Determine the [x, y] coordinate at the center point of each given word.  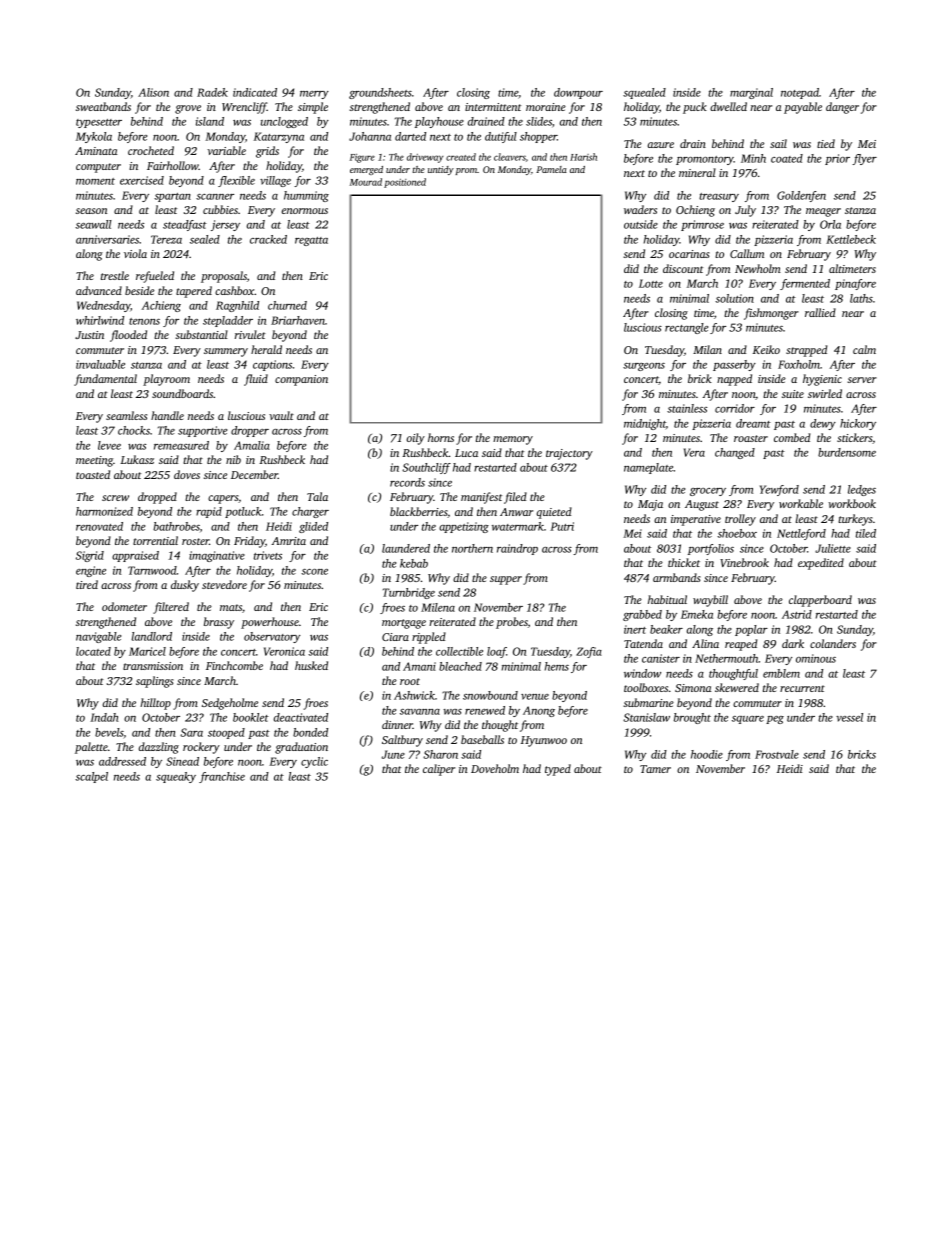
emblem [781, 673]
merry [314, 95]
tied [826, 143]
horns [441, 437]
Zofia [589, 652]
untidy [441, 170]
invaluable [100, 364]
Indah [104, 717]
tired [87, 584]
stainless [687, 408]
